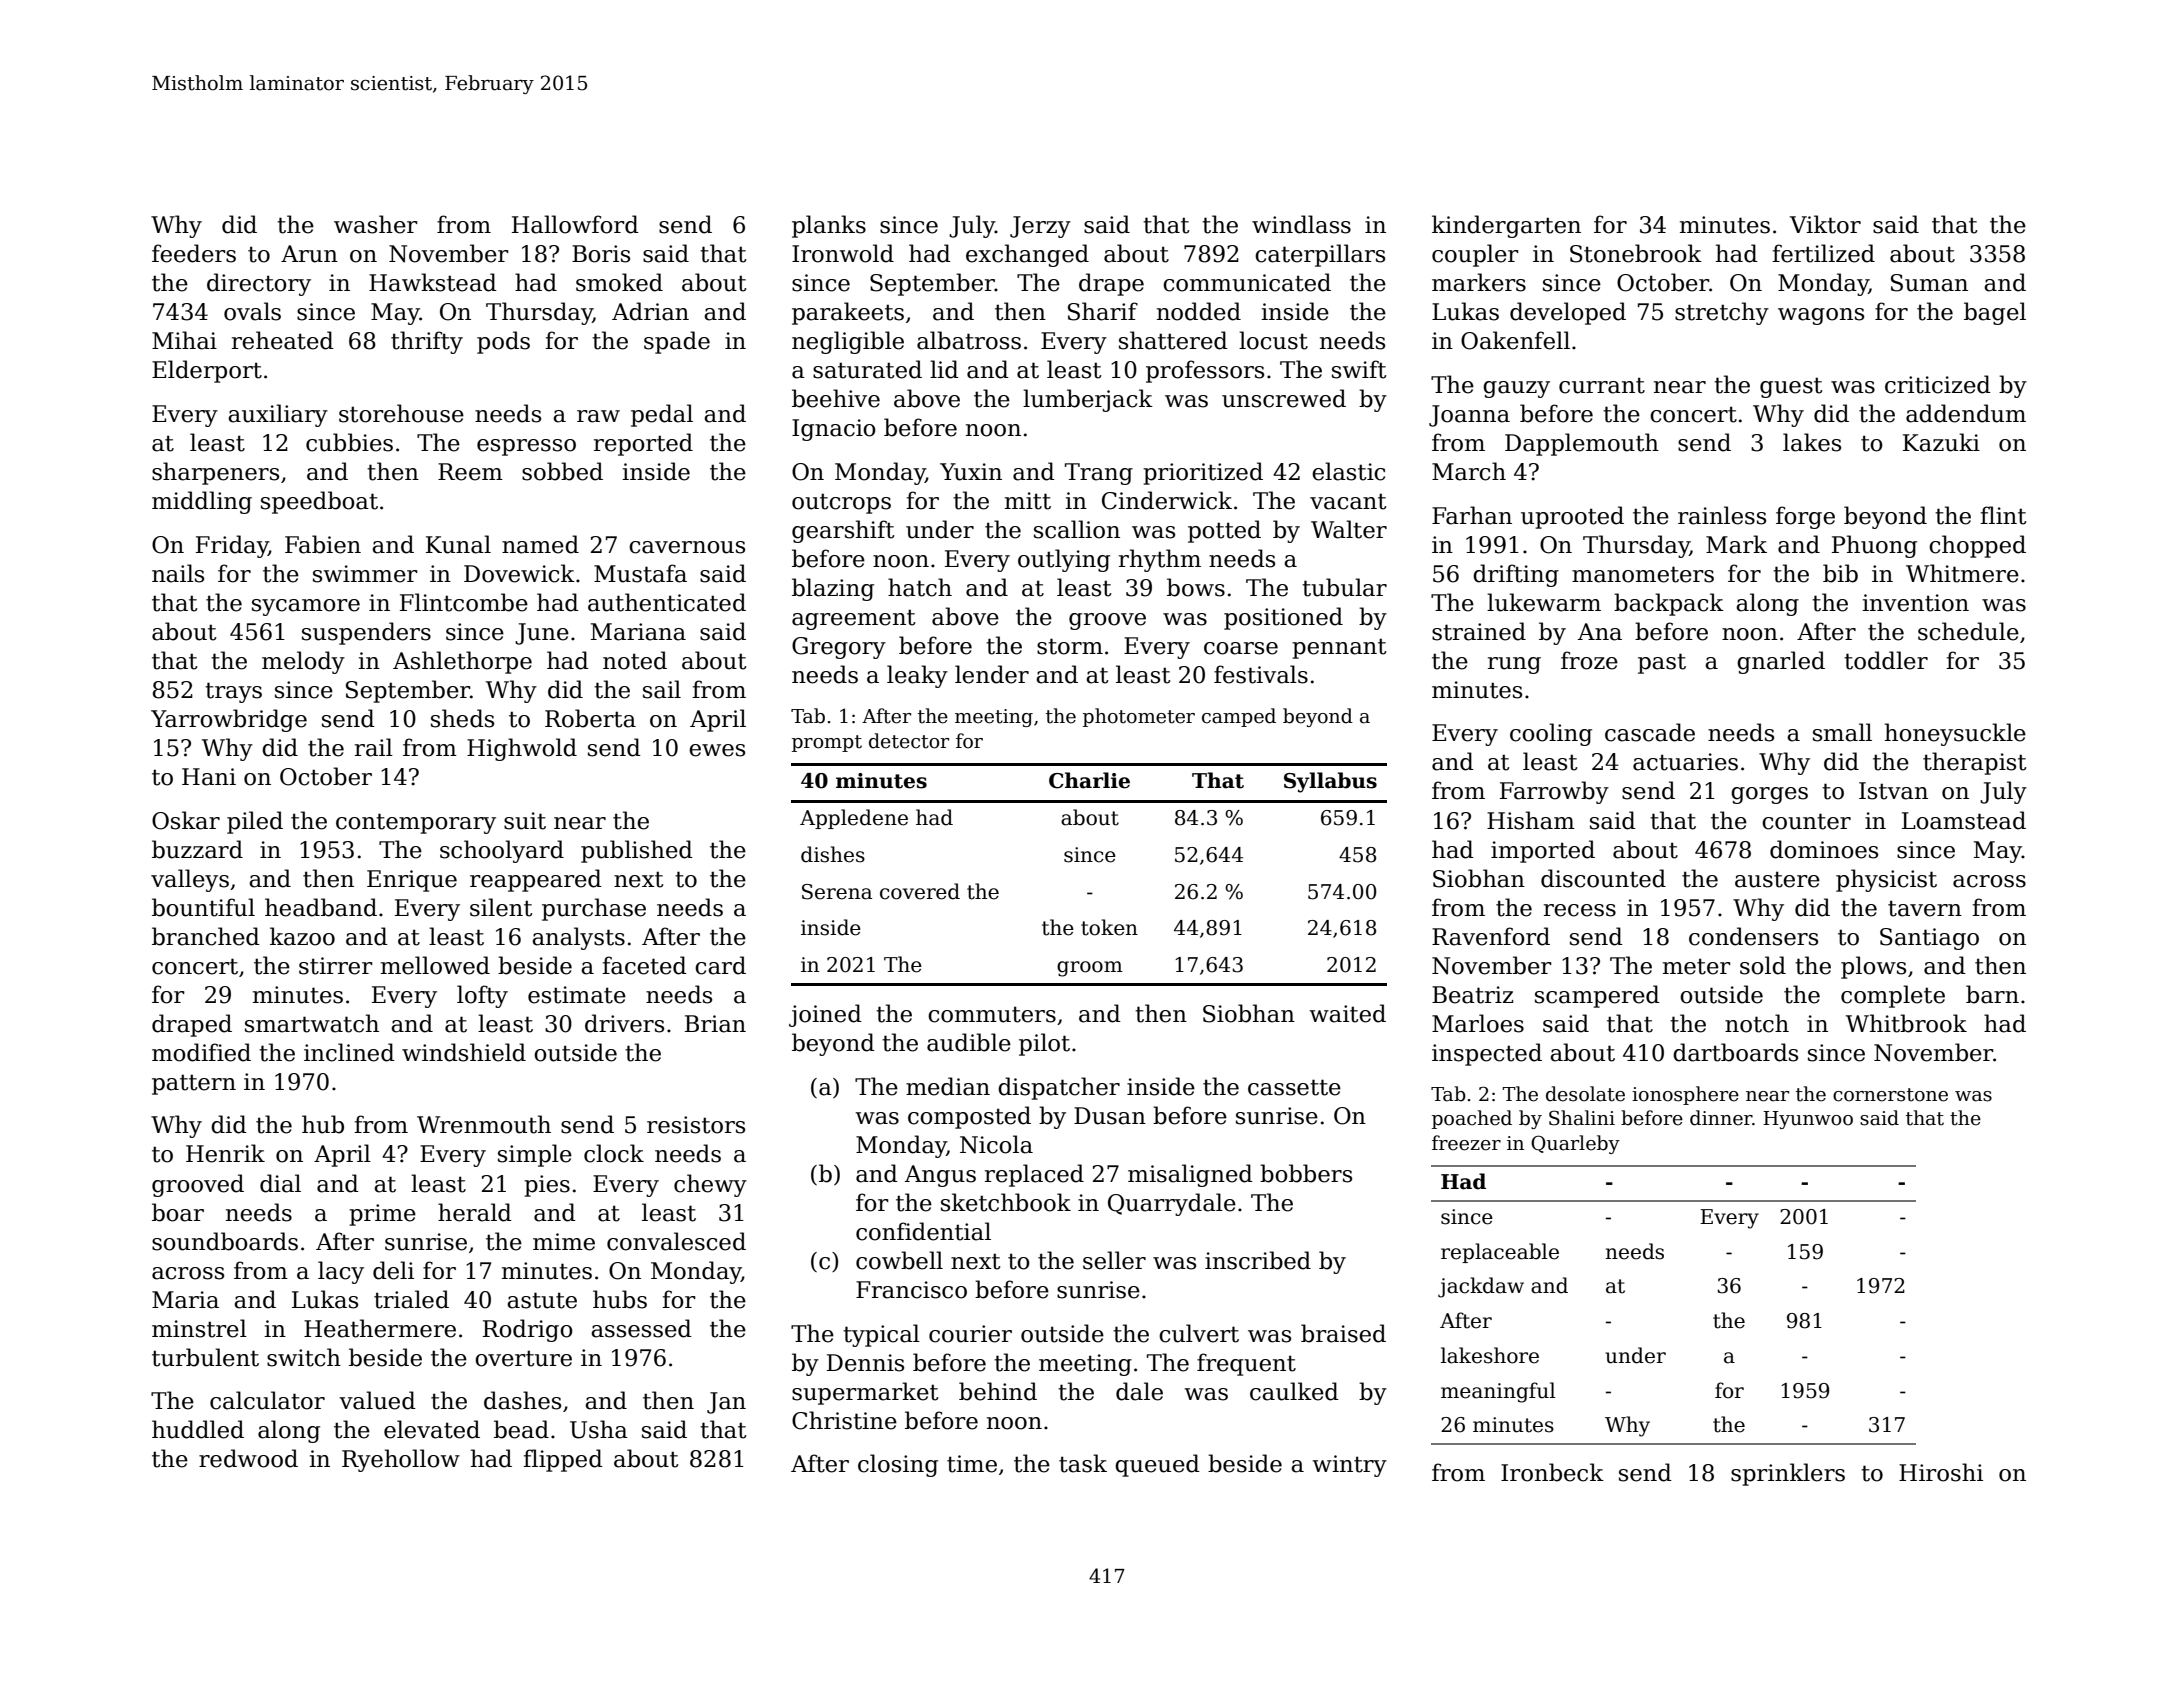 The height and width of the image is (1683, 2178). I want to click on schedule, so click(1968, 631).
